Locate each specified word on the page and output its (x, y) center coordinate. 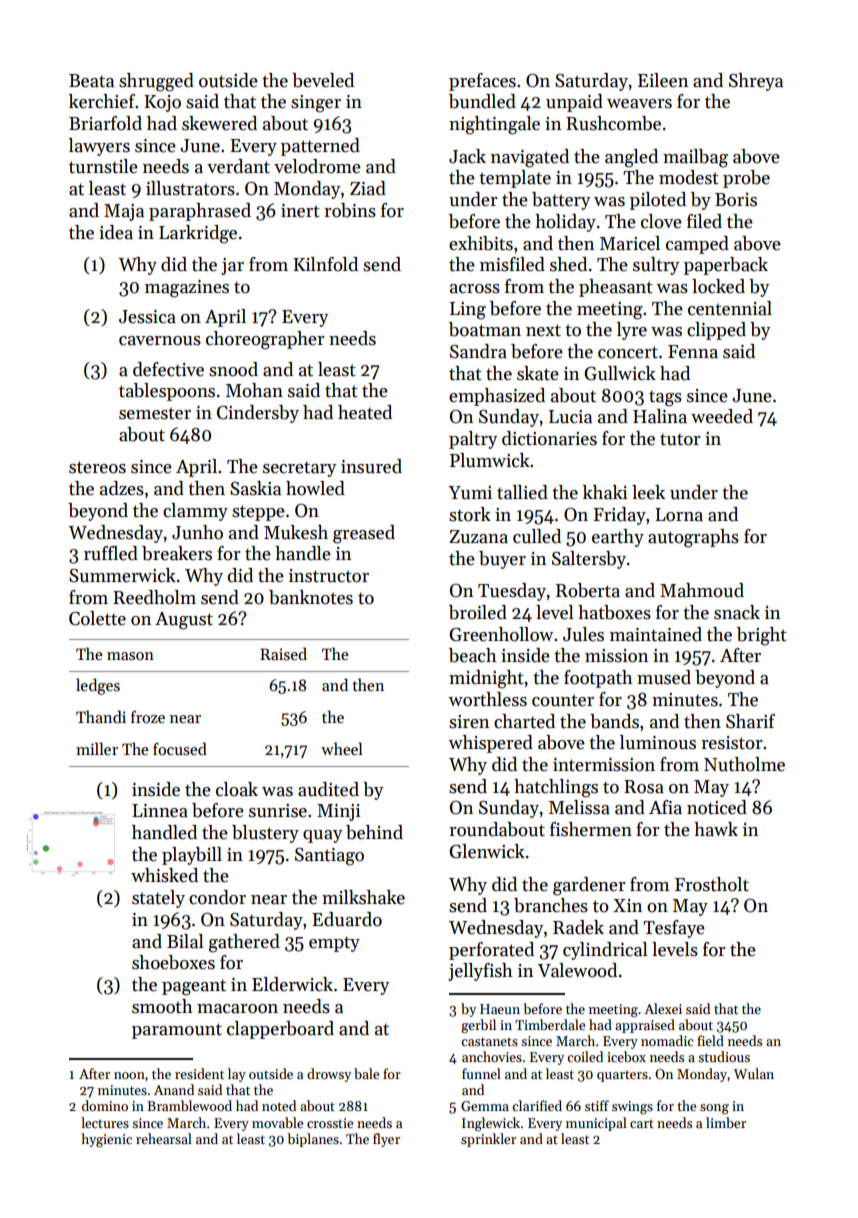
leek (648, 492)
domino (105, 1105)
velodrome (317, 166)
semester (155, 413)
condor (217, 897)
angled (631, 158)
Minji (339, 812)
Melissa (579, 807)
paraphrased (200, 212)
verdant (238, 166)
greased (364, 534)
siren (469, 722)
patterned (320, 147)
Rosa (644, 787)
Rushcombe (613, 123)
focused (180, 749)
